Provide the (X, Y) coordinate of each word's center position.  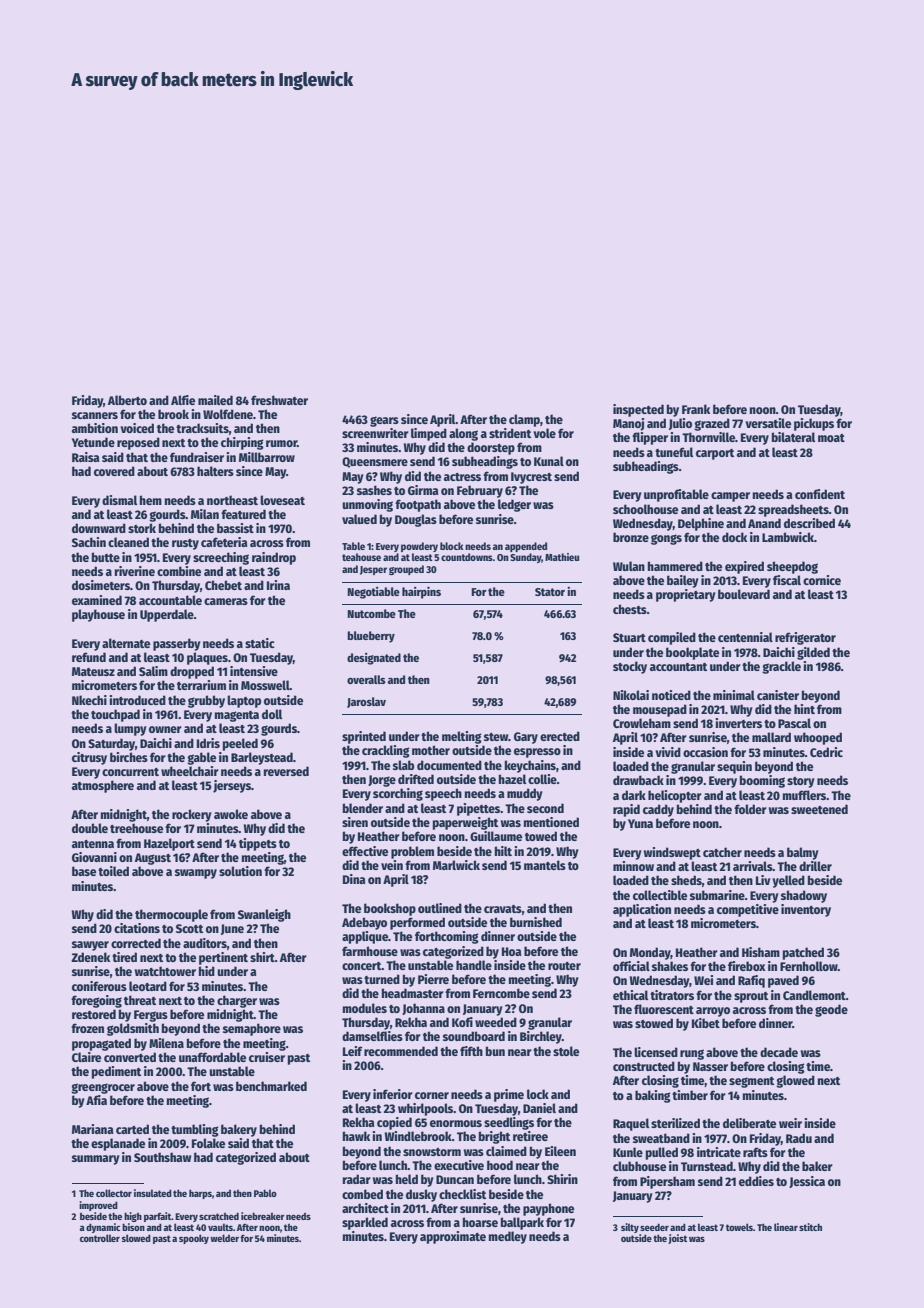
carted (132, 1129)
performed (417, 923)
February (480, 491)
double (90, 828)
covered (114, 471)
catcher (722, 852)
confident (820, 494)
